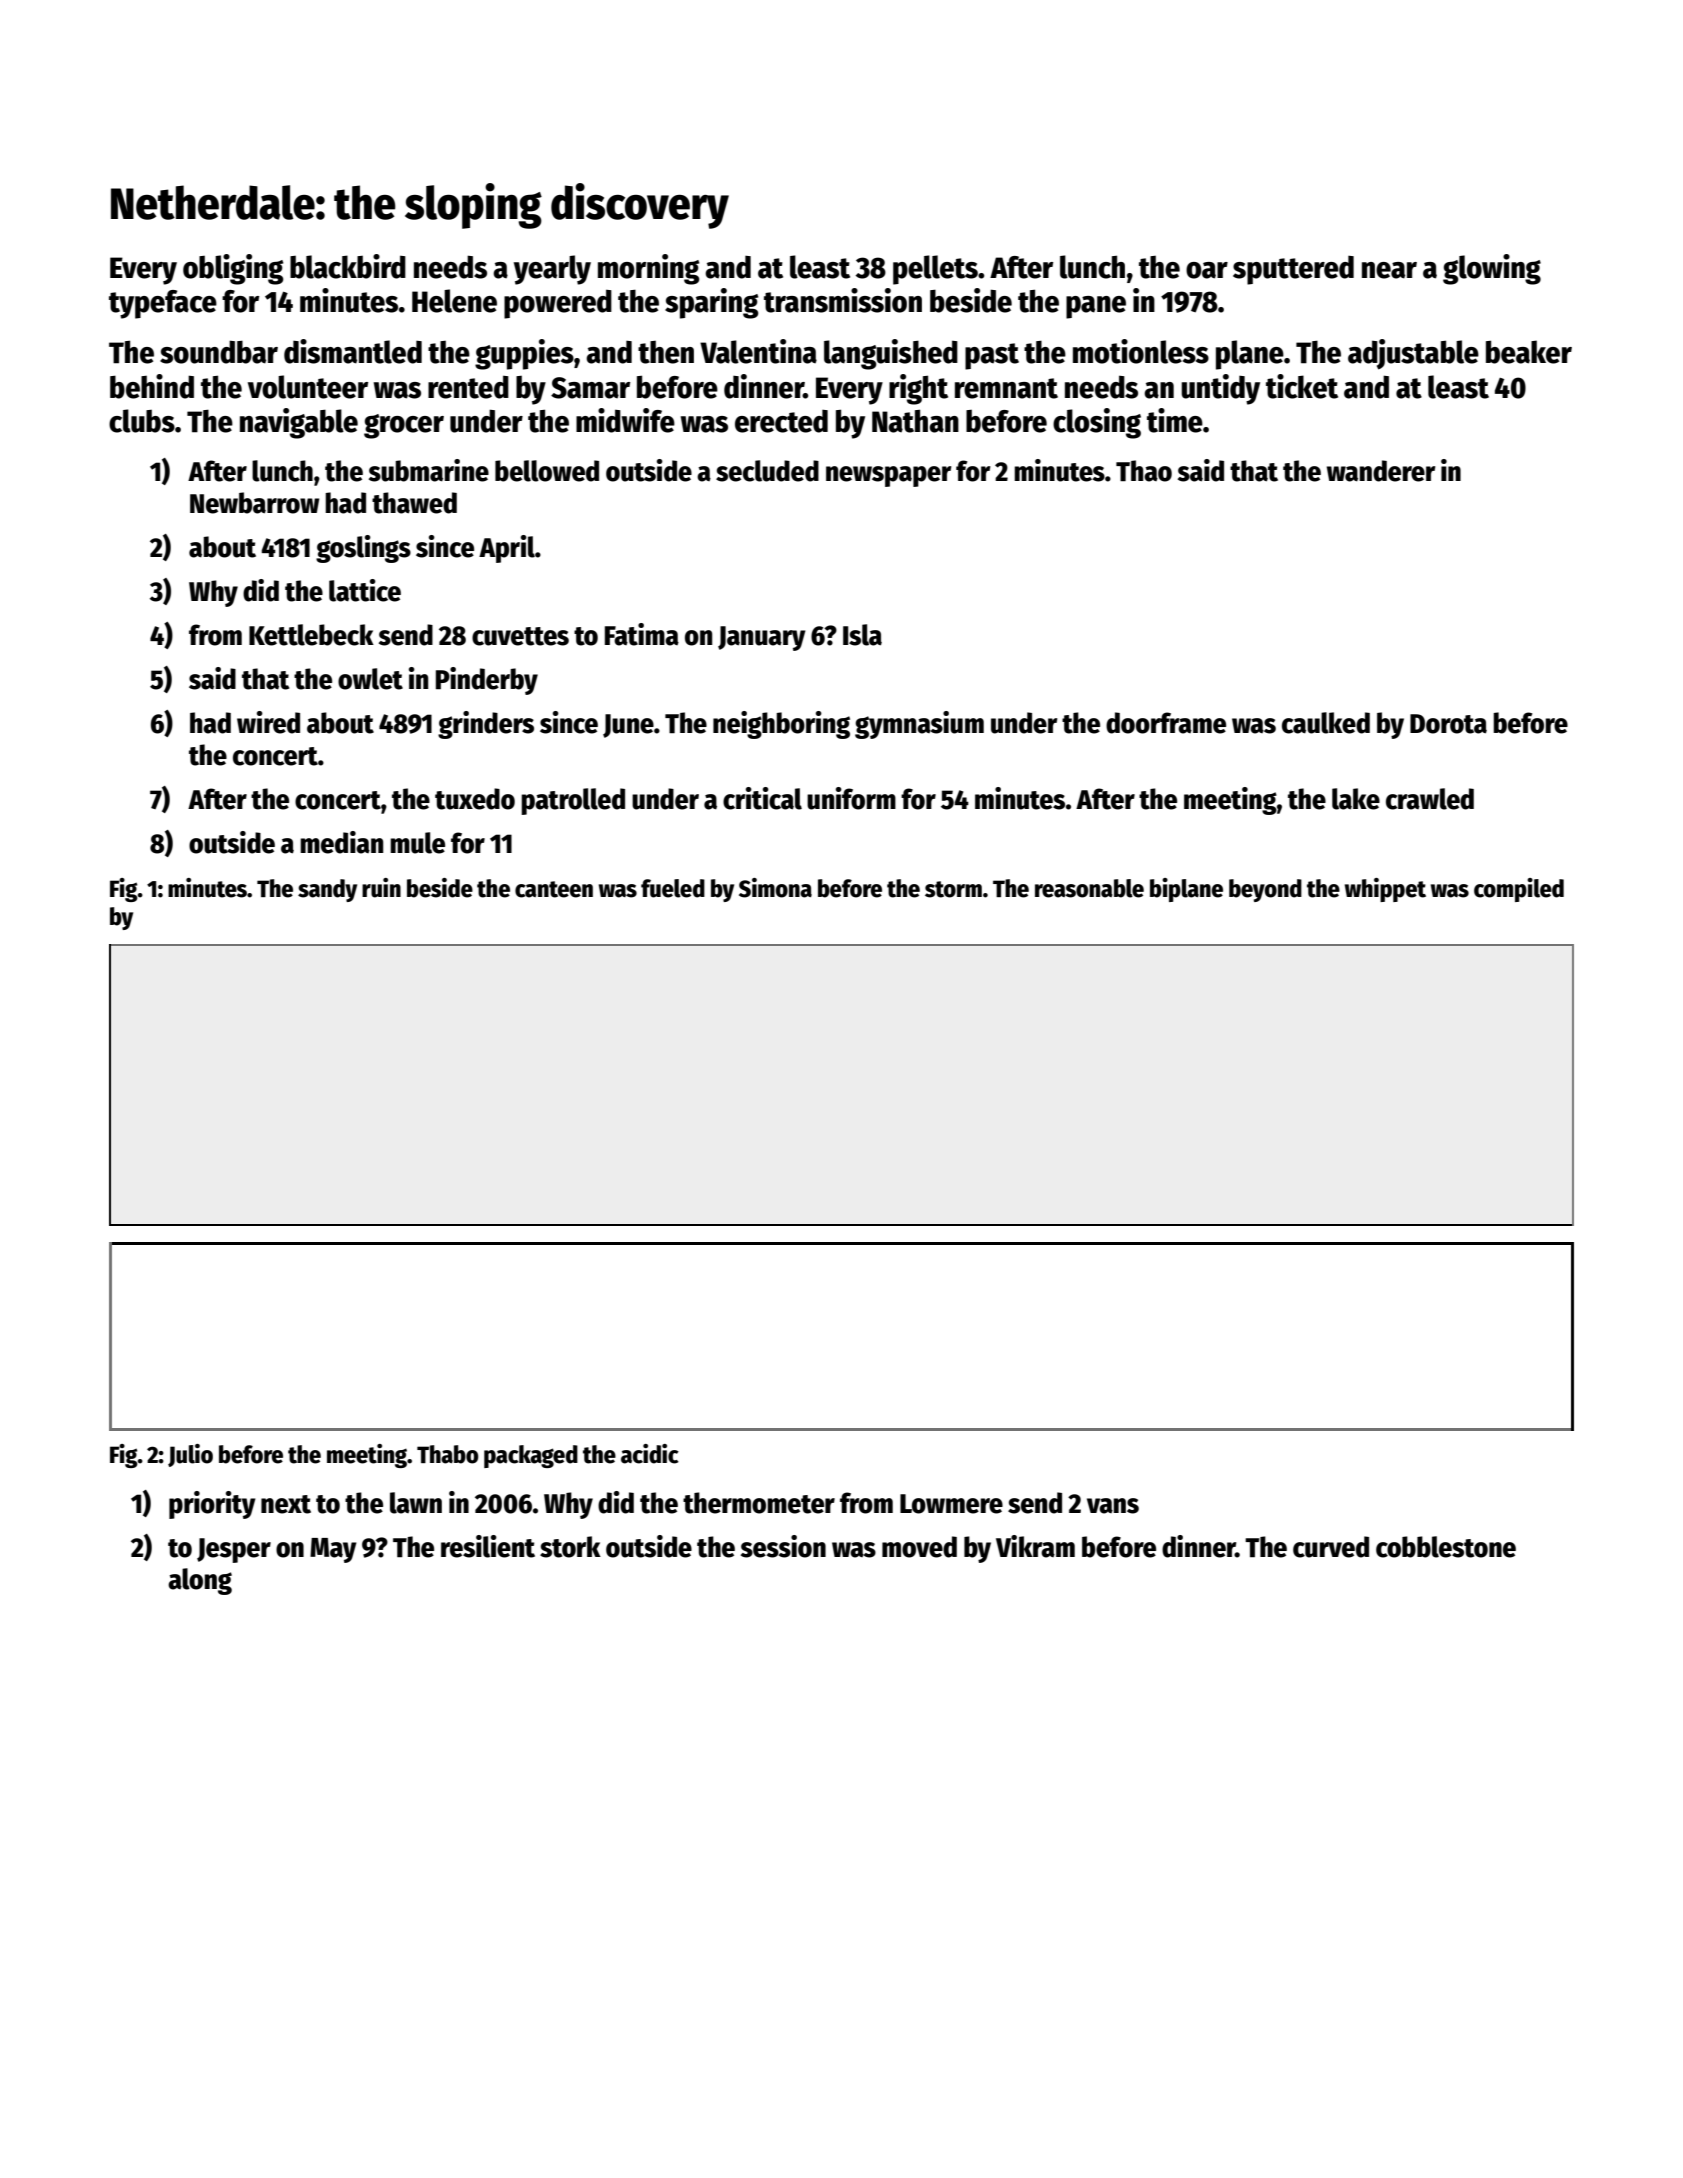 The image size is (1683, 2178). Describe the element at coordinates (1207, 270) in the page. I see `oar` at that location.
